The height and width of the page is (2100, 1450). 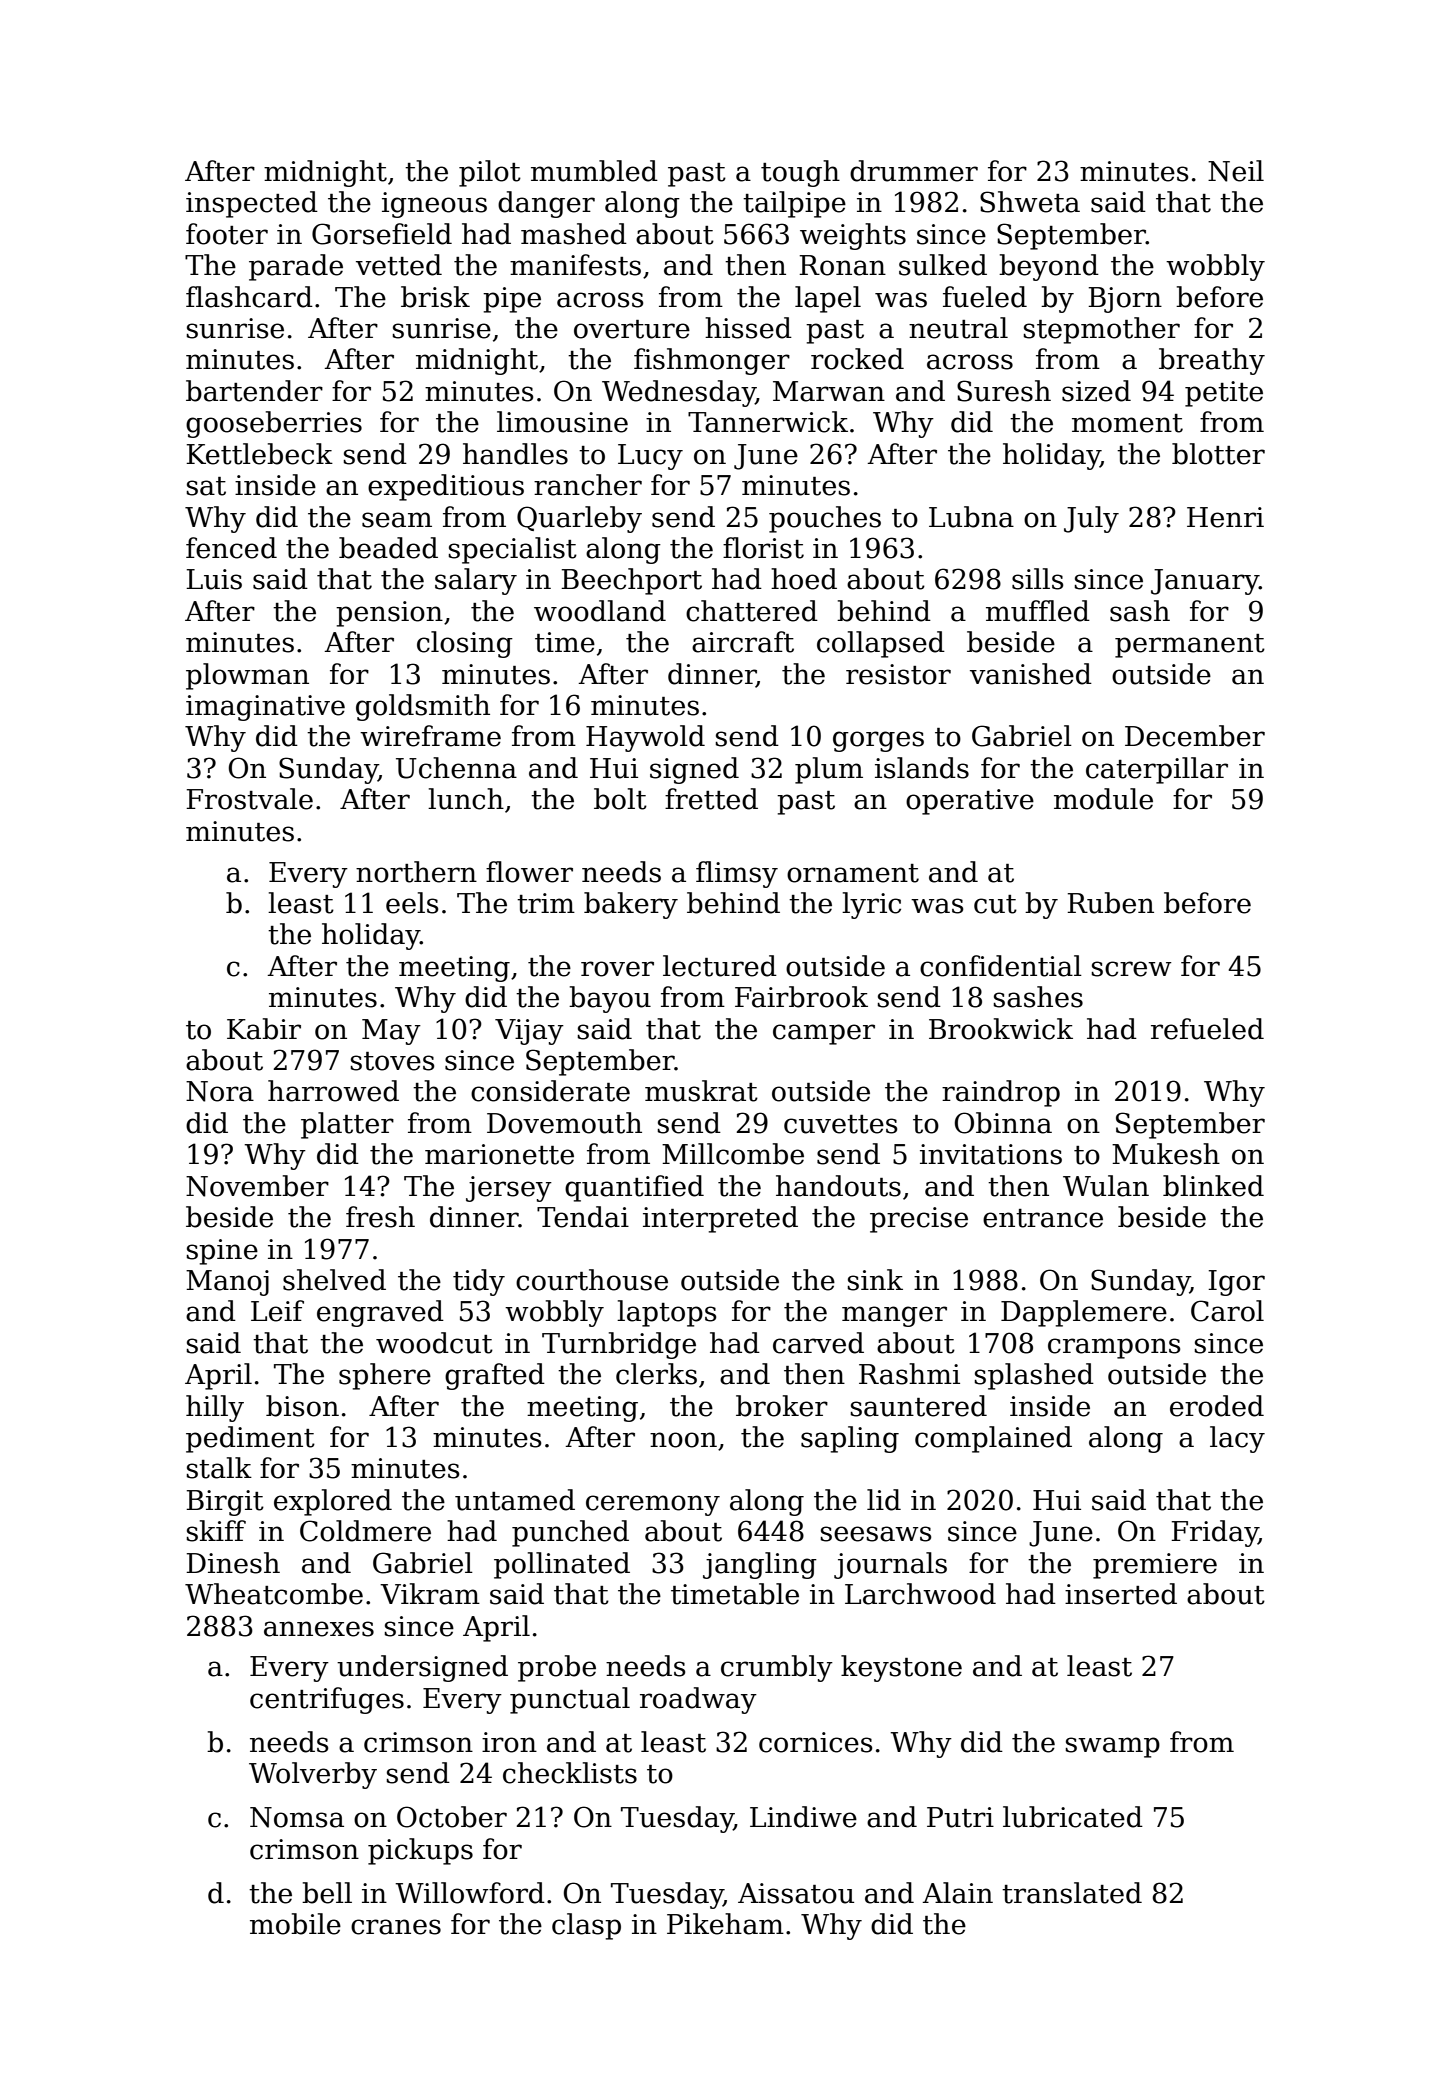 What do you see at coordinates (254, 391) in the page?
I see `bartender` at bounding box center [254, 391].
